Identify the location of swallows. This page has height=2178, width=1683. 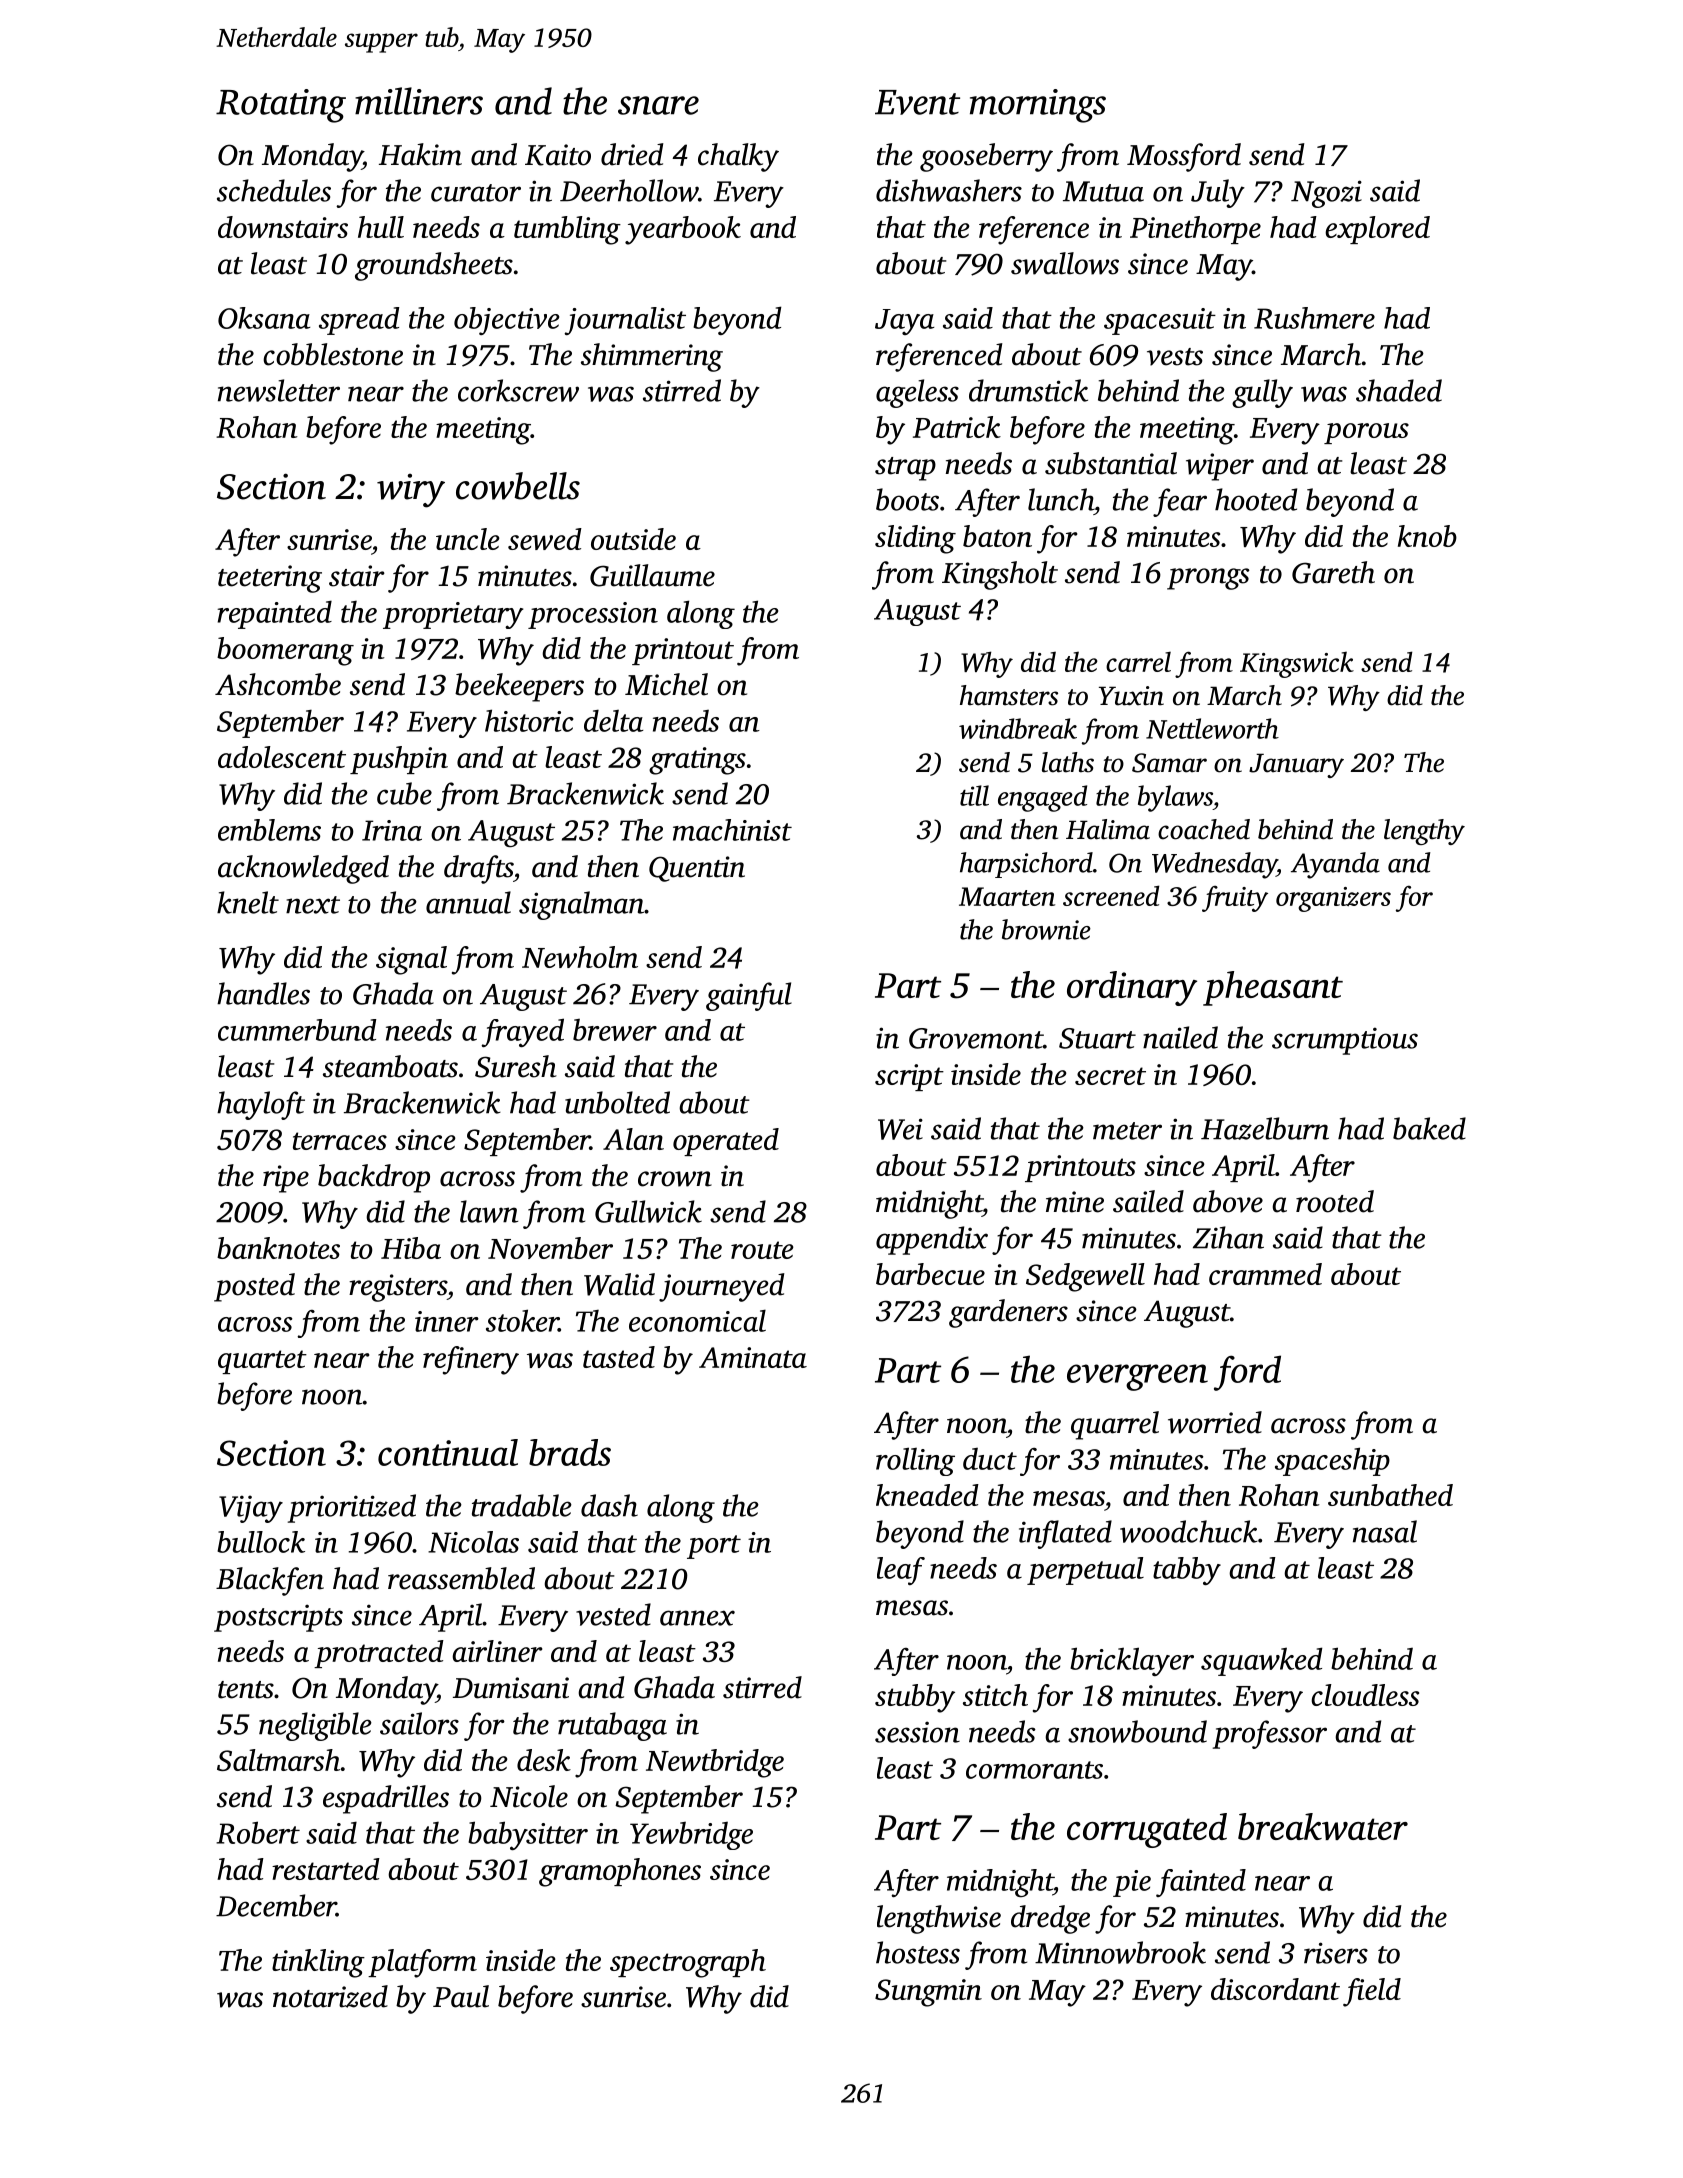
(1065, 263).
